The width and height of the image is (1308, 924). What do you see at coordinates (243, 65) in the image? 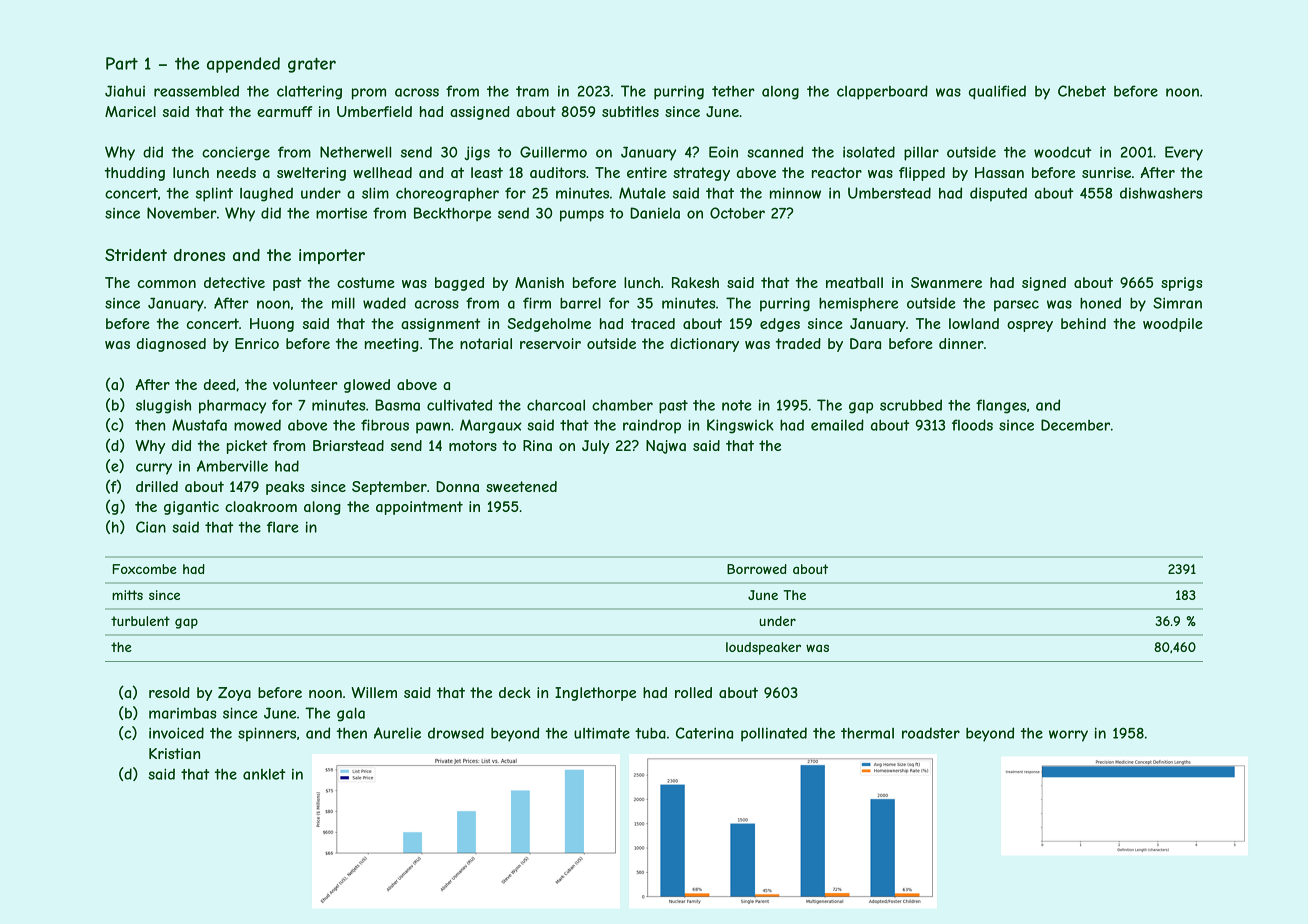
I see `appended` at bounding box center [243, 65].
